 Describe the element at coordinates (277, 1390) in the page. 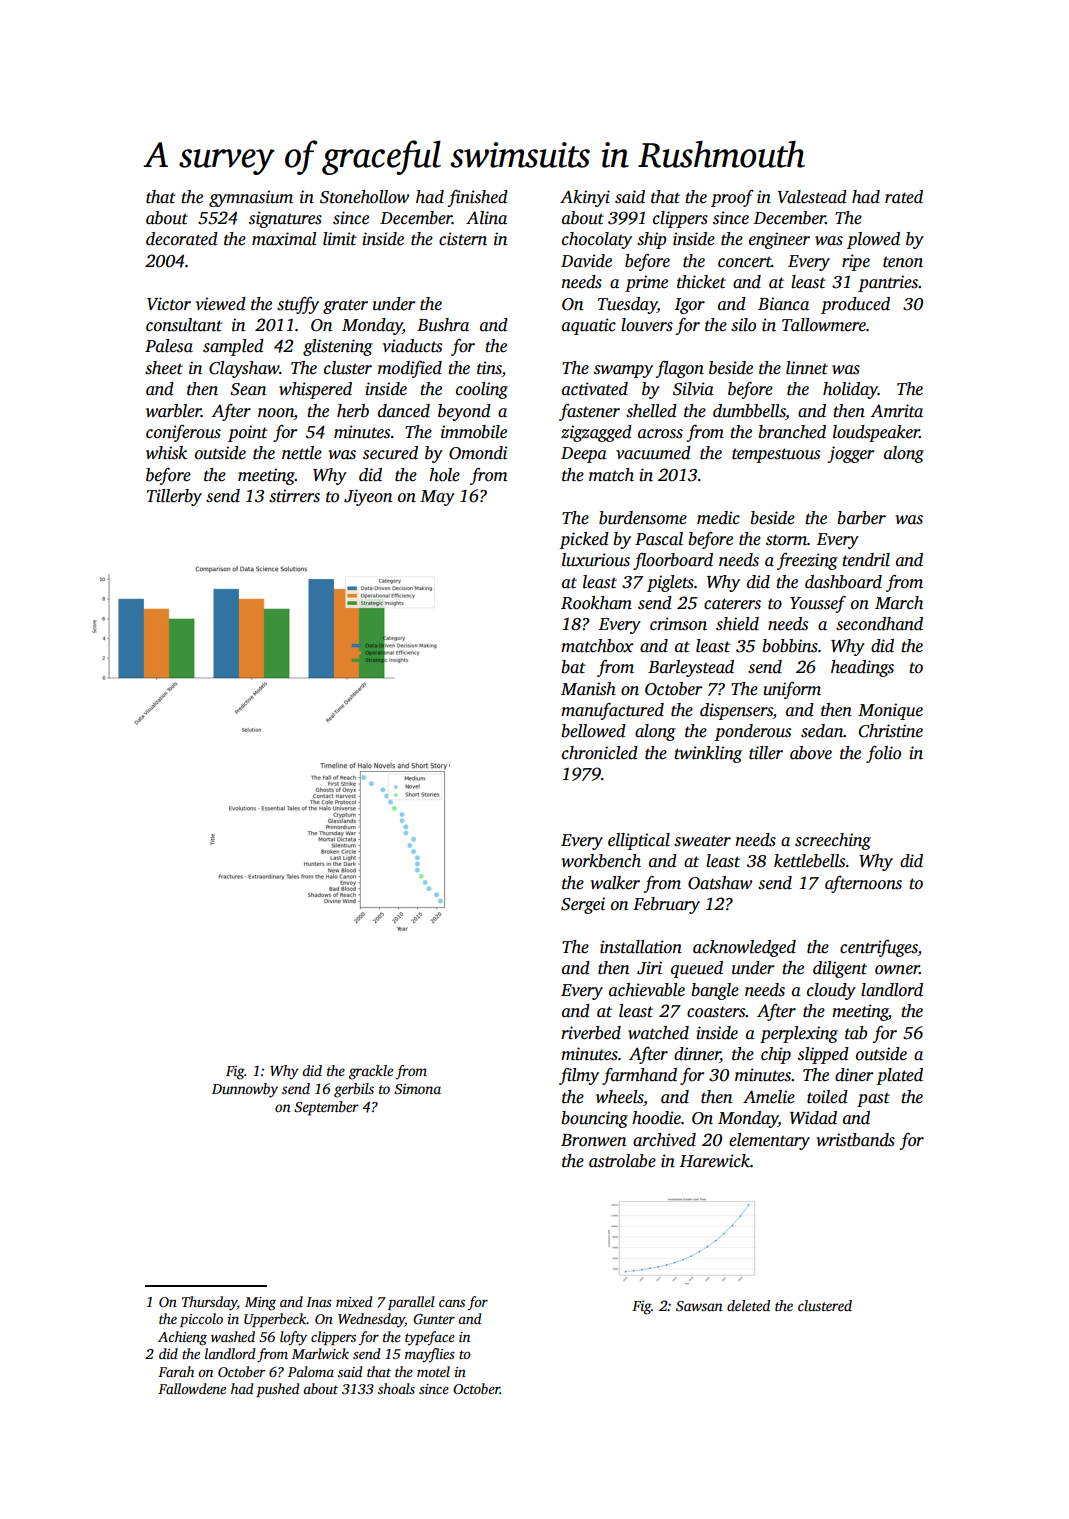

I see `pushed` at that location.
